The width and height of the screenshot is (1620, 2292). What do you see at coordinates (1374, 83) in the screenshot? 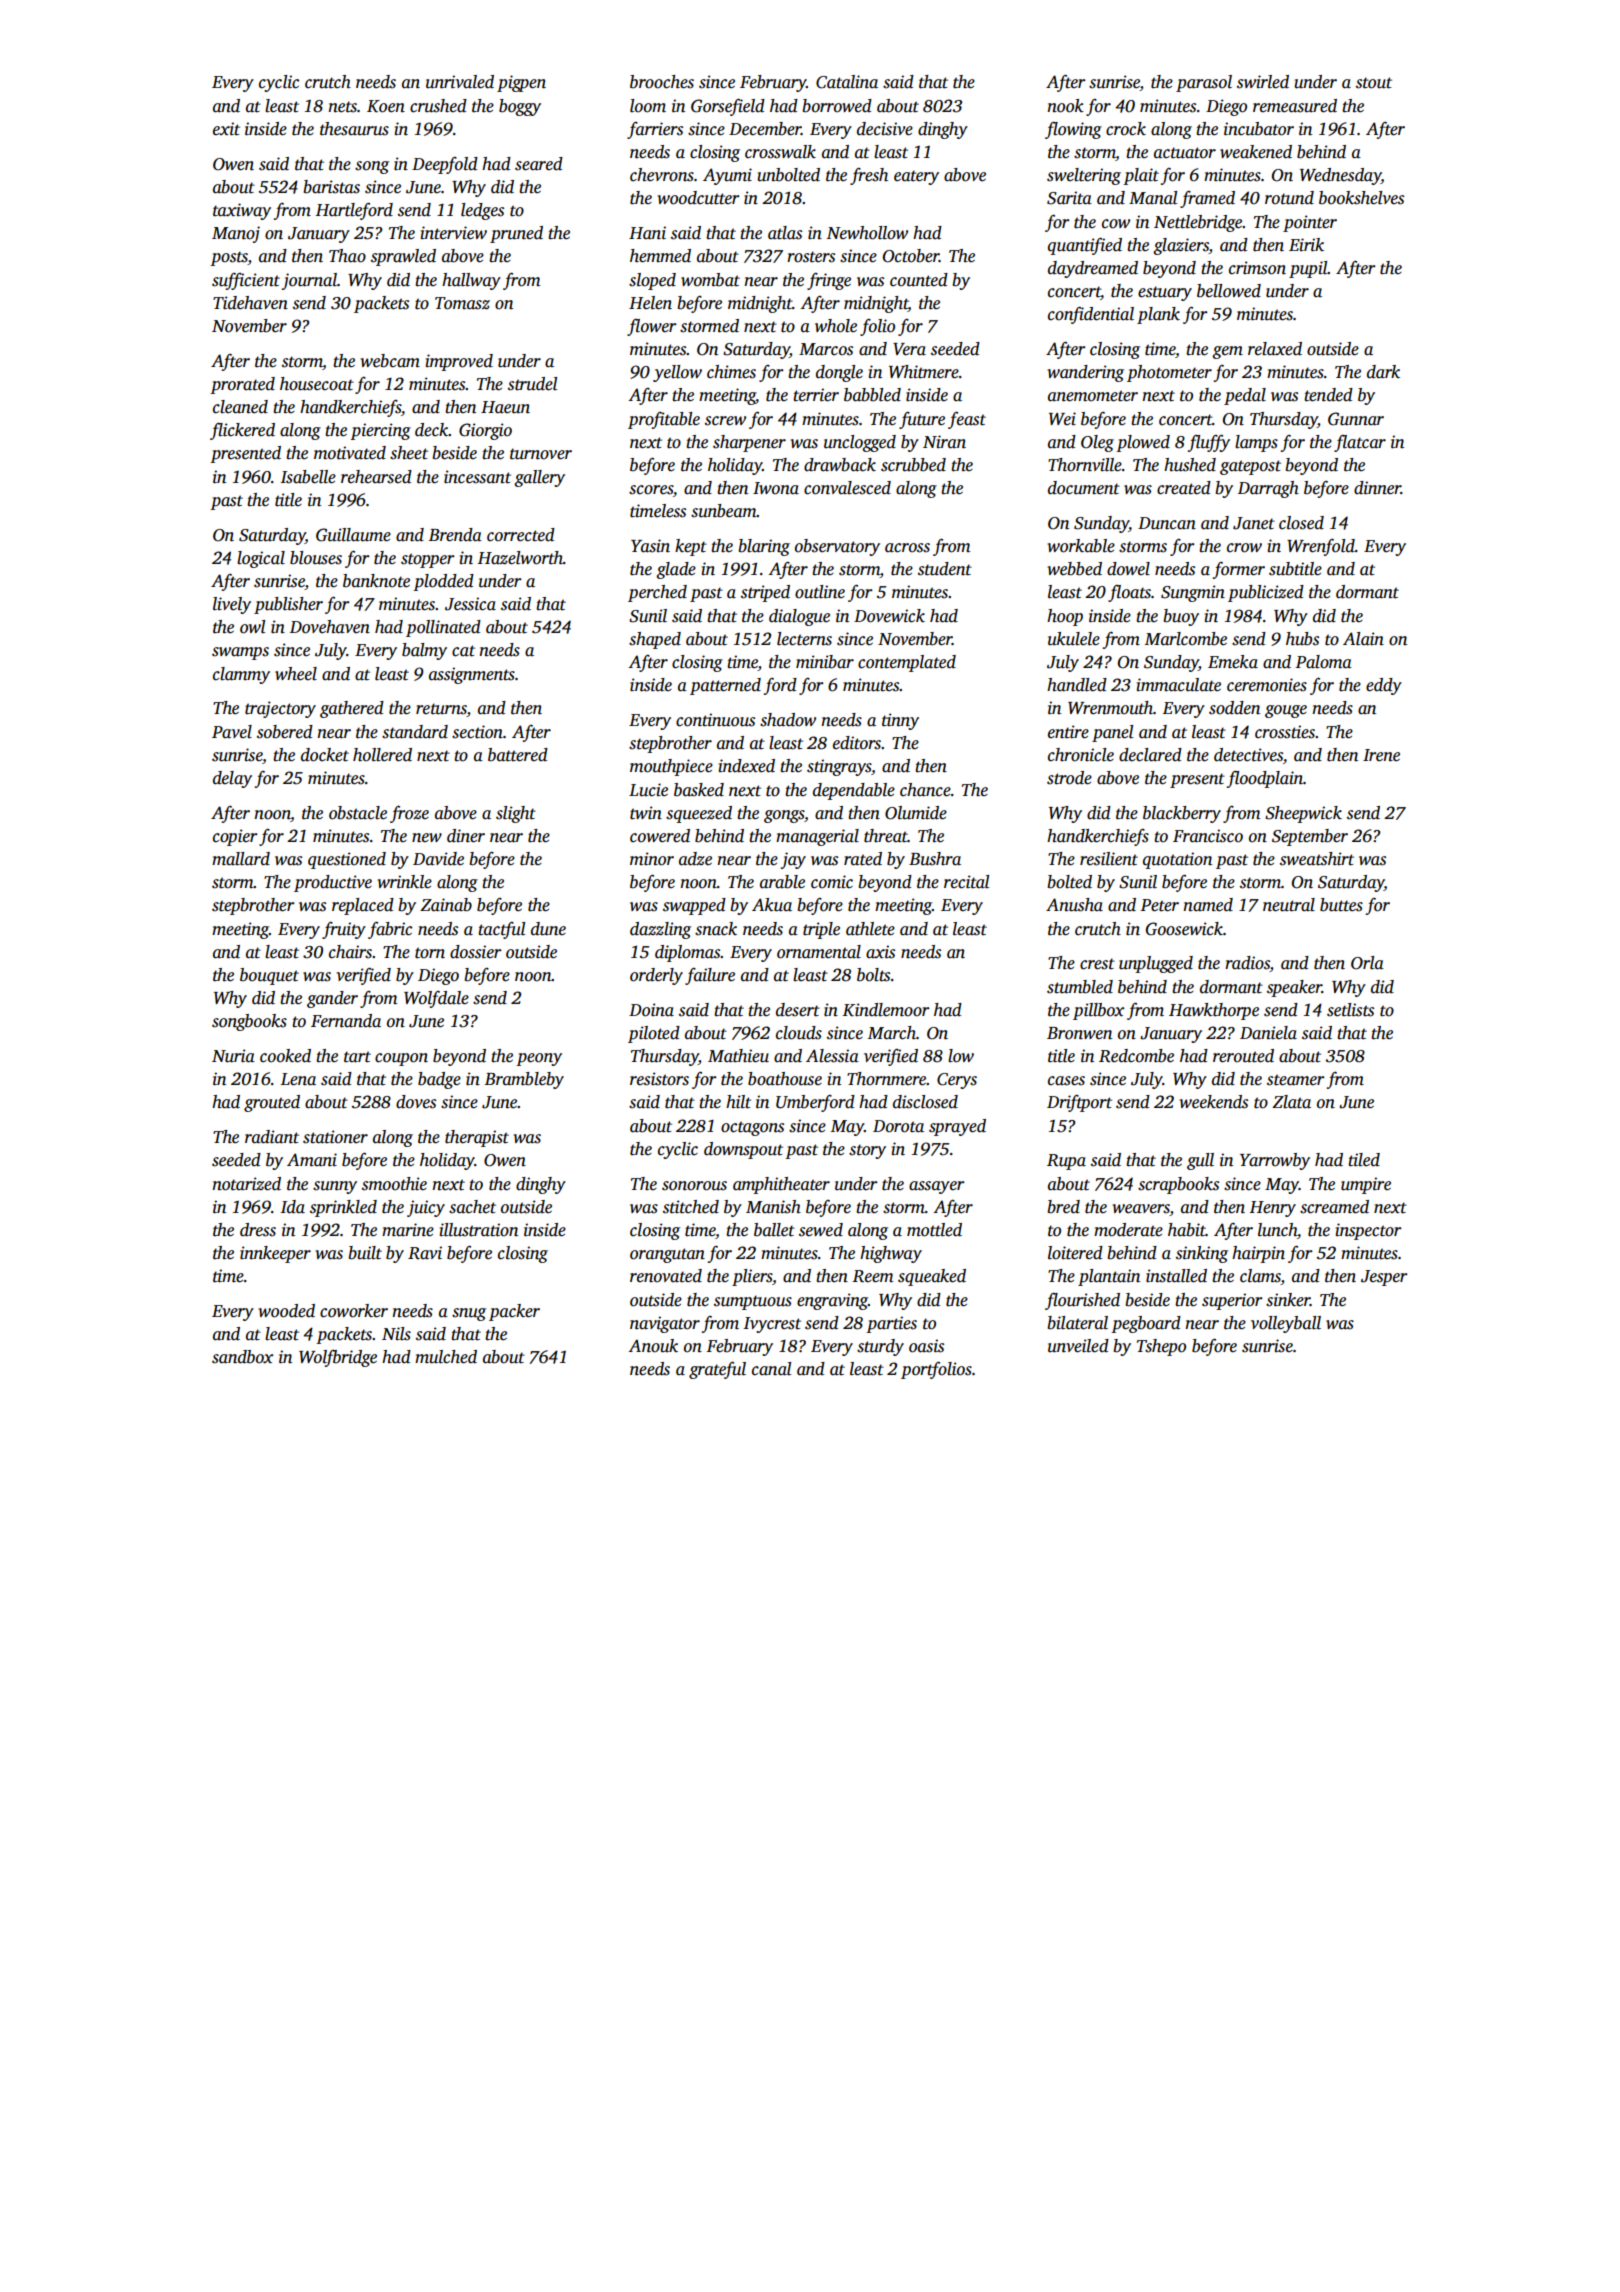
I see `stout` at bounding box center [1374, 83].
